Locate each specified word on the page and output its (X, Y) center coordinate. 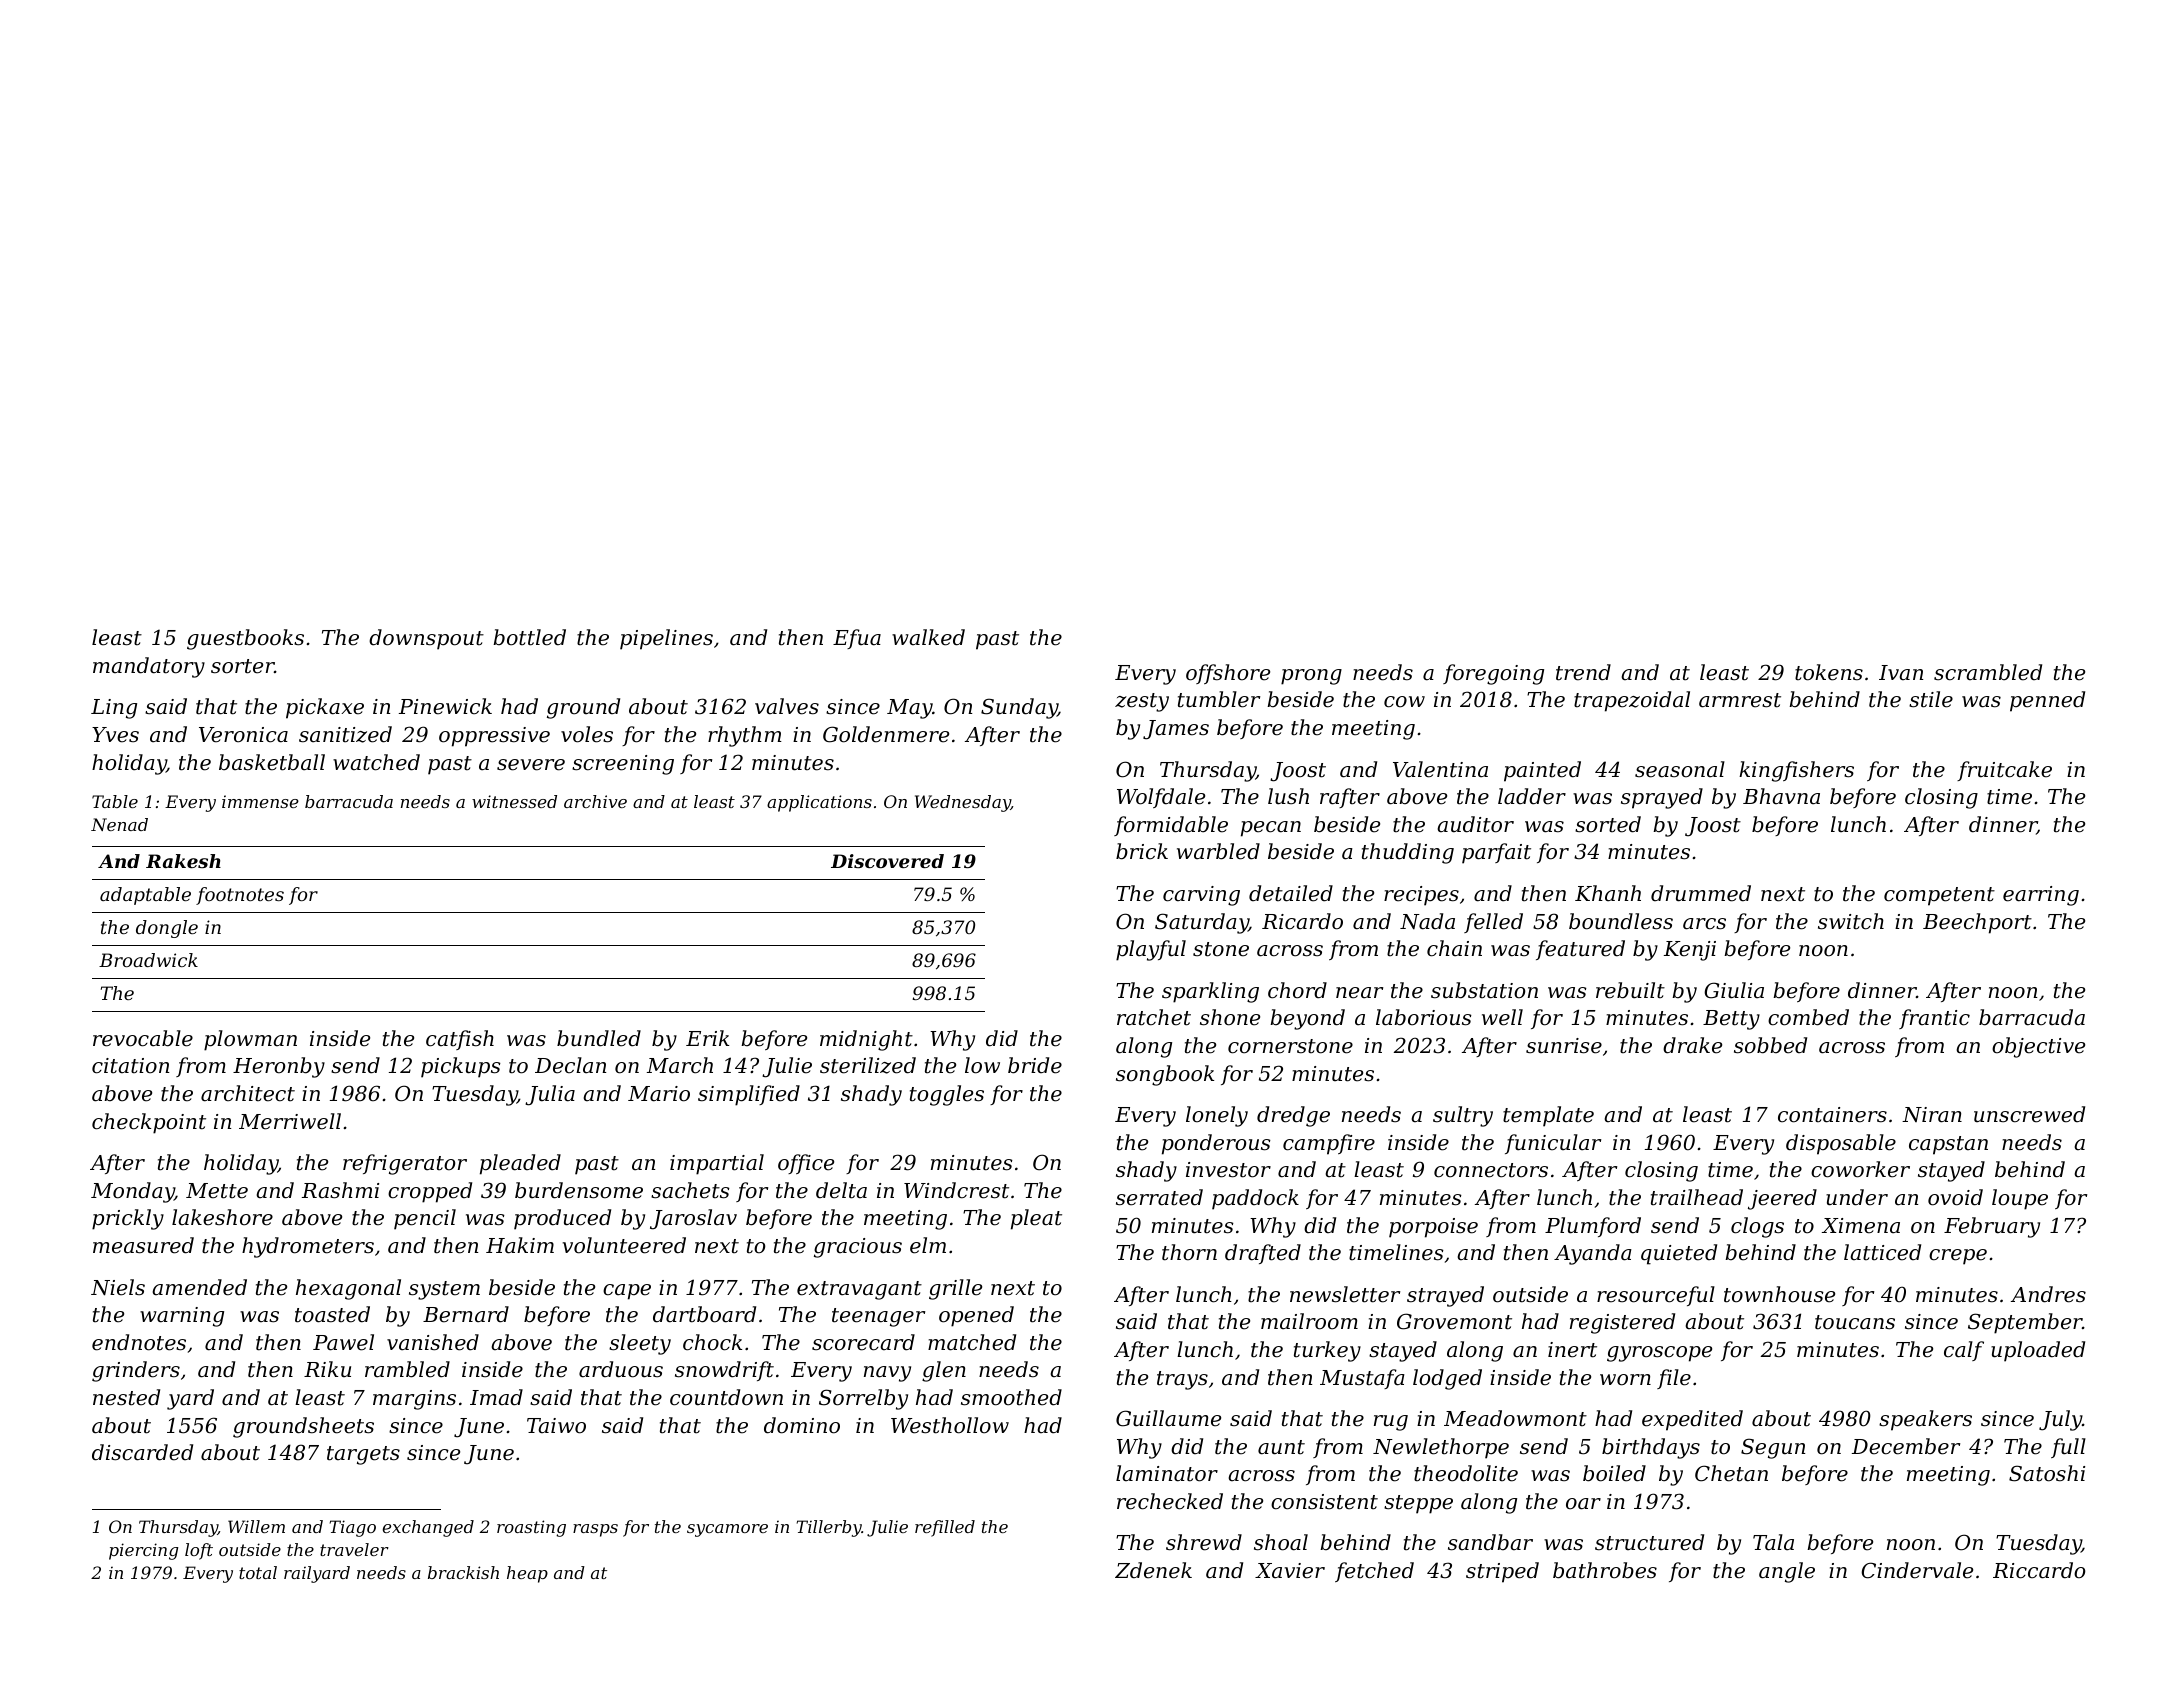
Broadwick (148, 960)
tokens (1829, 672)
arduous (621, 1369)
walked (928, 637)
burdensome (579, 1190)
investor (1228, 1170)
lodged (1447, 1379)
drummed (1701, 893)
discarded (142, 1452)
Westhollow (950, 1425)
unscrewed (2029, 1114)
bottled (529, 637)
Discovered (887, 861)
